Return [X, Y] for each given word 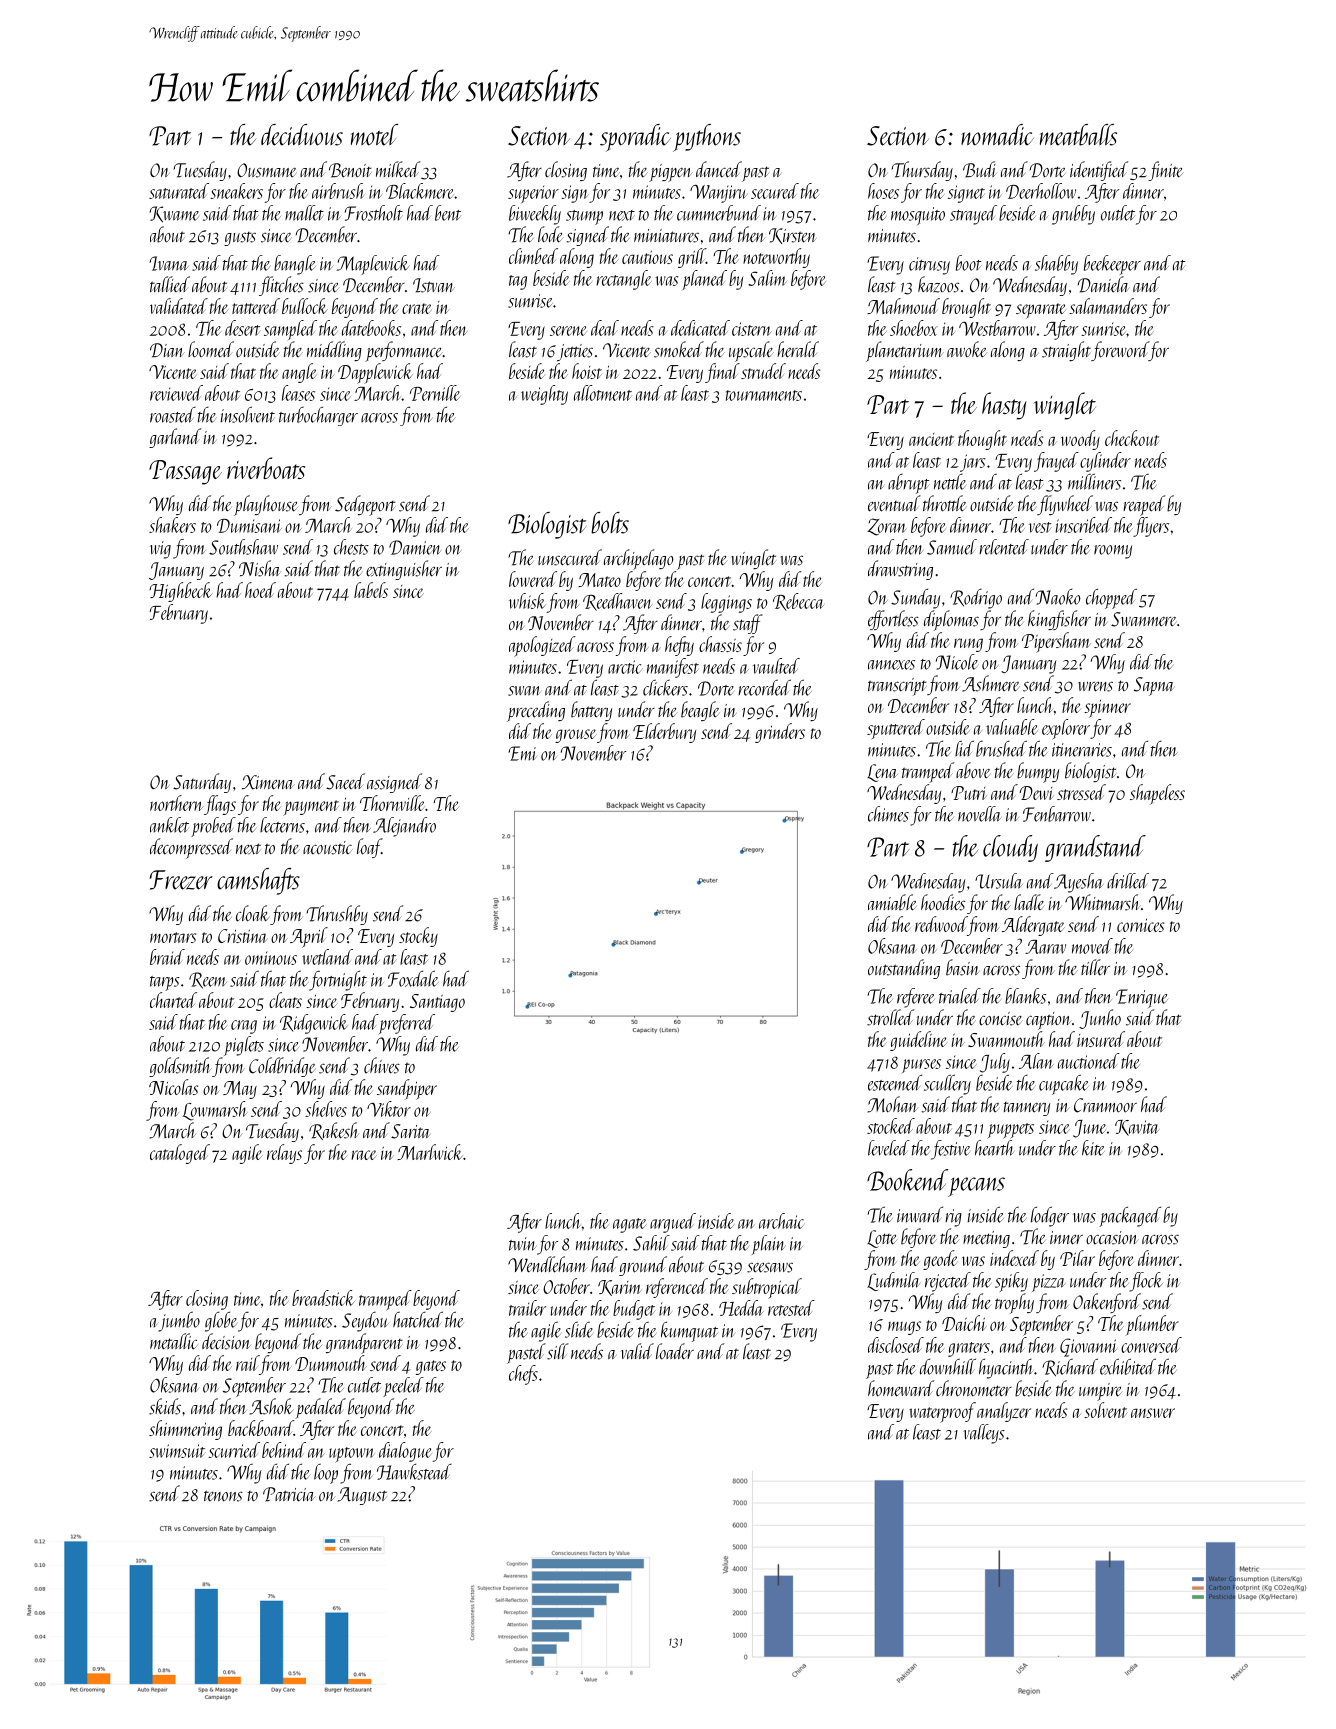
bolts [610, 523]
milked [398, 169]
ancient [931, 439]
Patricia [289, 1494]
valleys [984, 1434]
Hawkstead [414, 1471]
